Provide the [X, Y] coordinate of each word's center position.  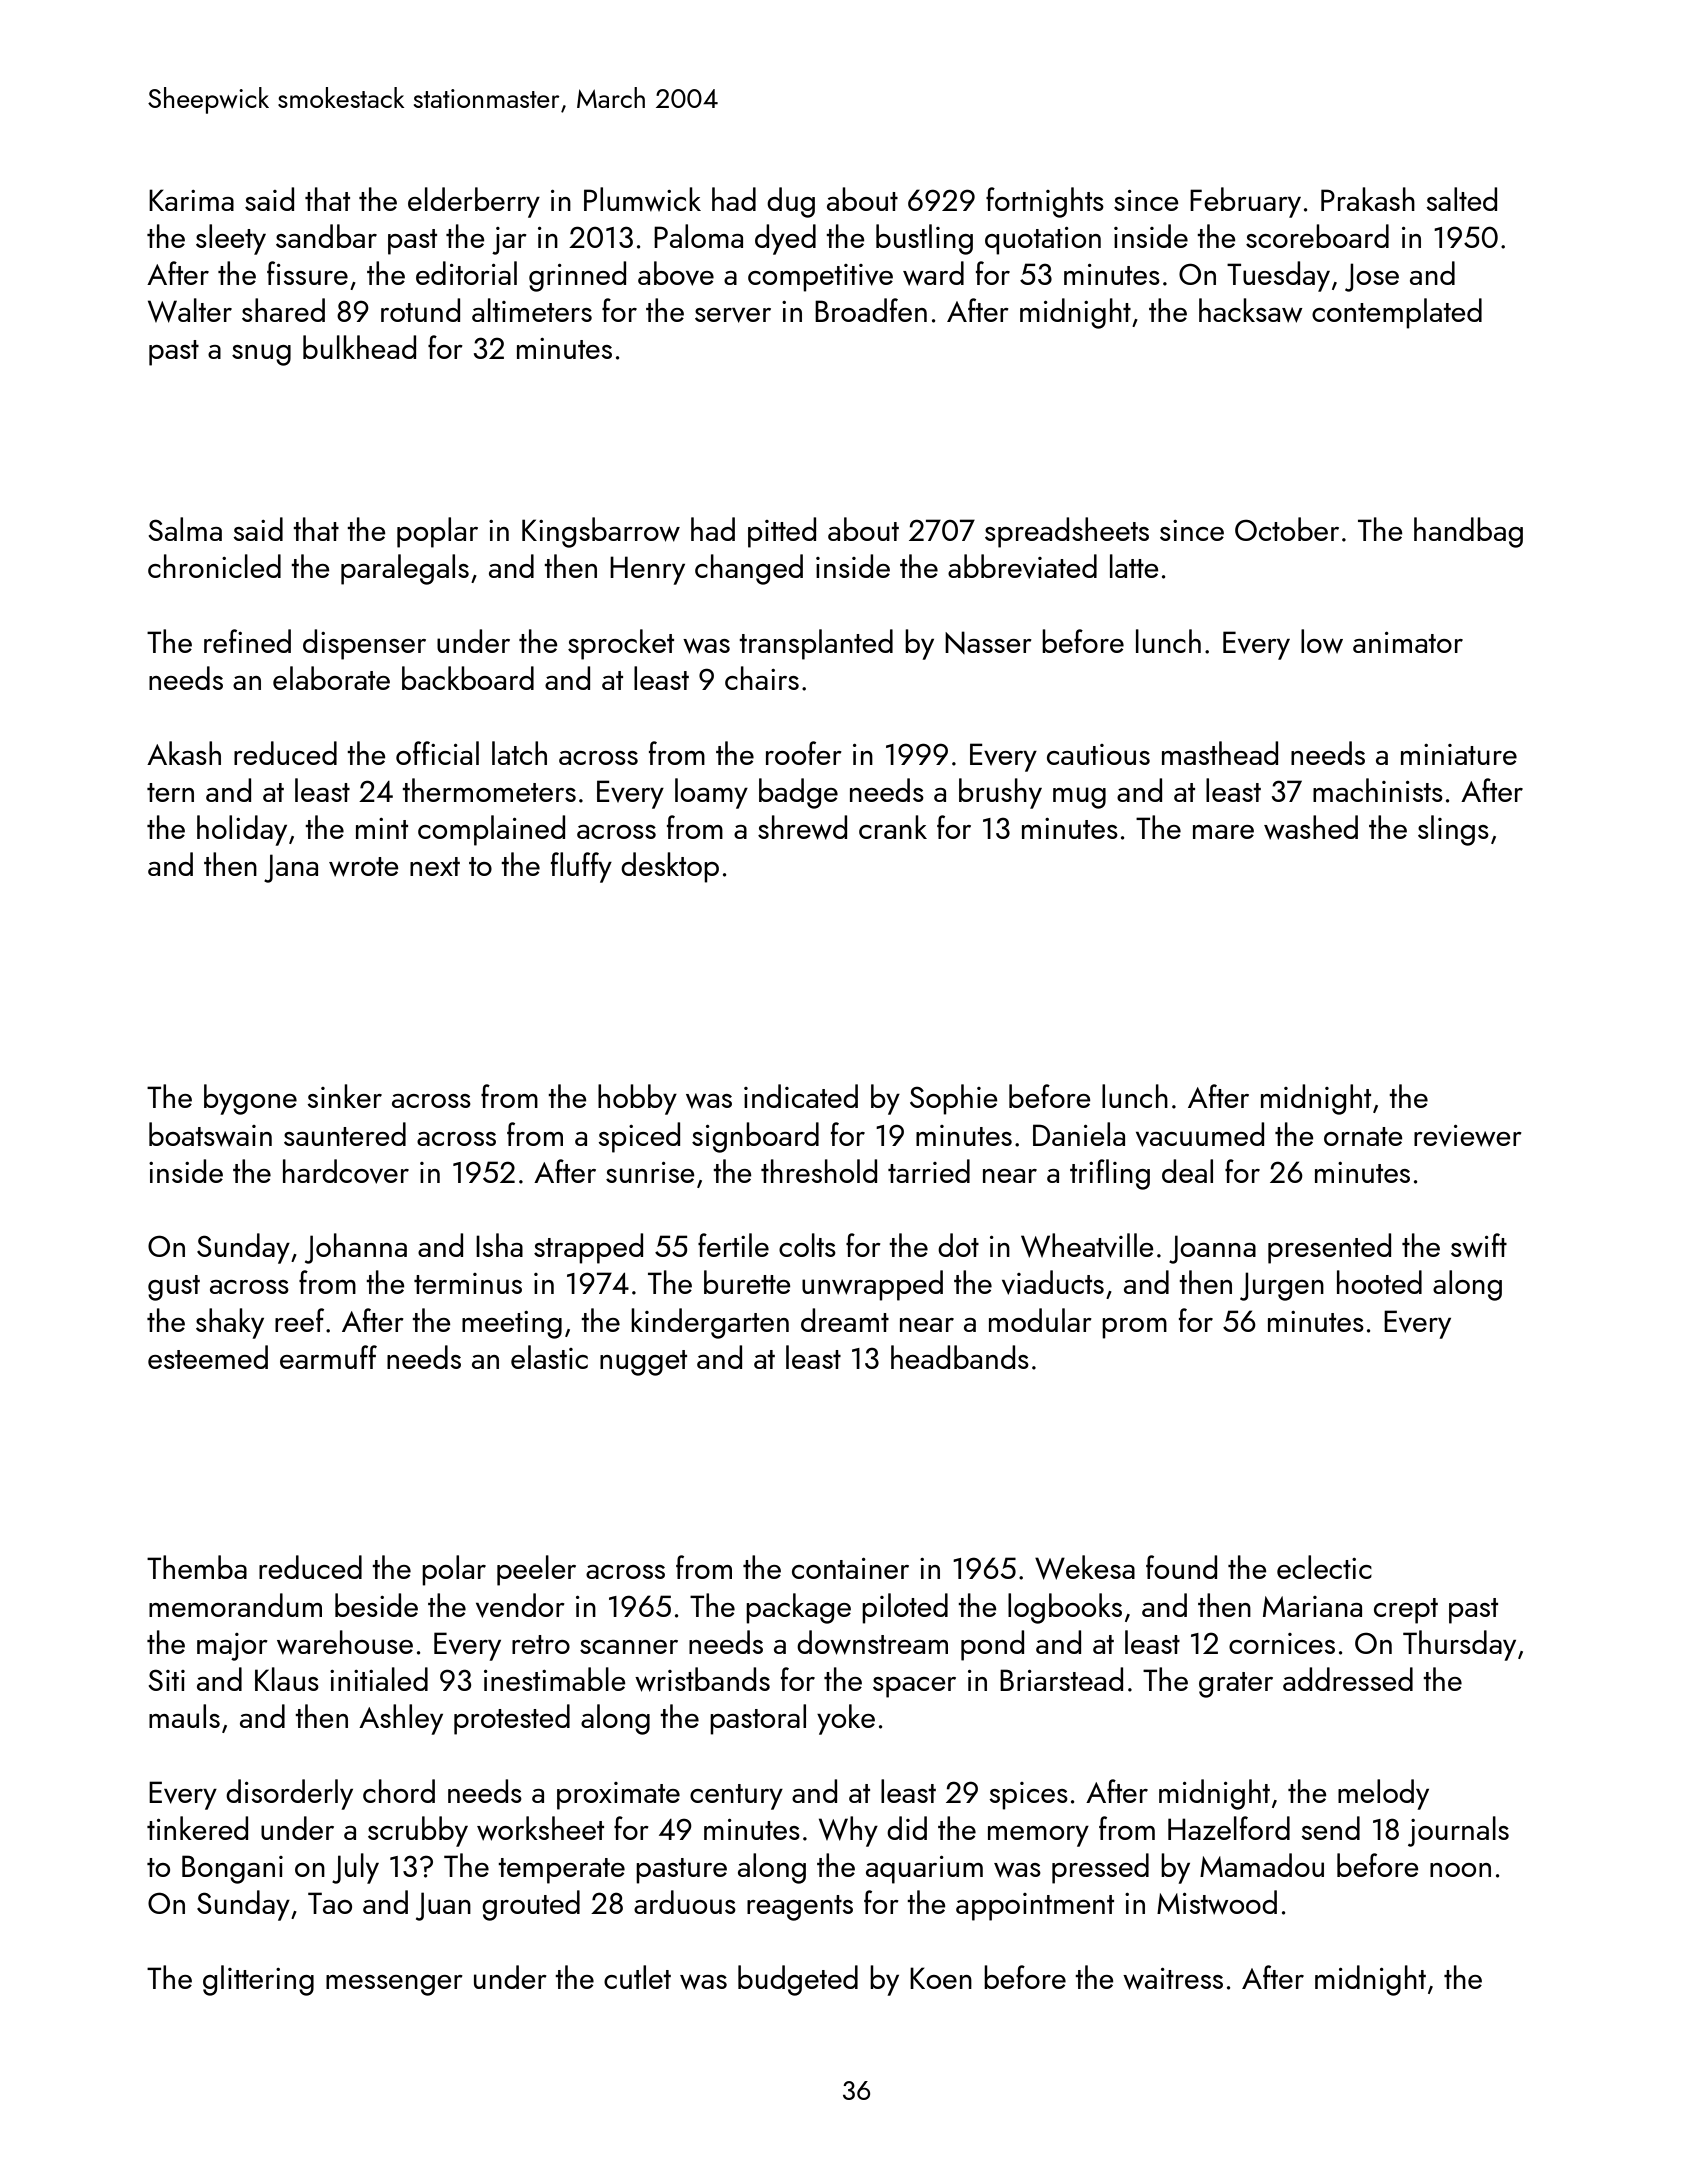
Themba [197, 1567]
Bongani [232, 1869]
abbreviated [1022, 566]
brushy [1000, 793]
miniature [1459, 754]
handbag [1468, 532]
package [798, 1608]
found [1181, 1567]
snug [261, 355]
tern [170, 792]
